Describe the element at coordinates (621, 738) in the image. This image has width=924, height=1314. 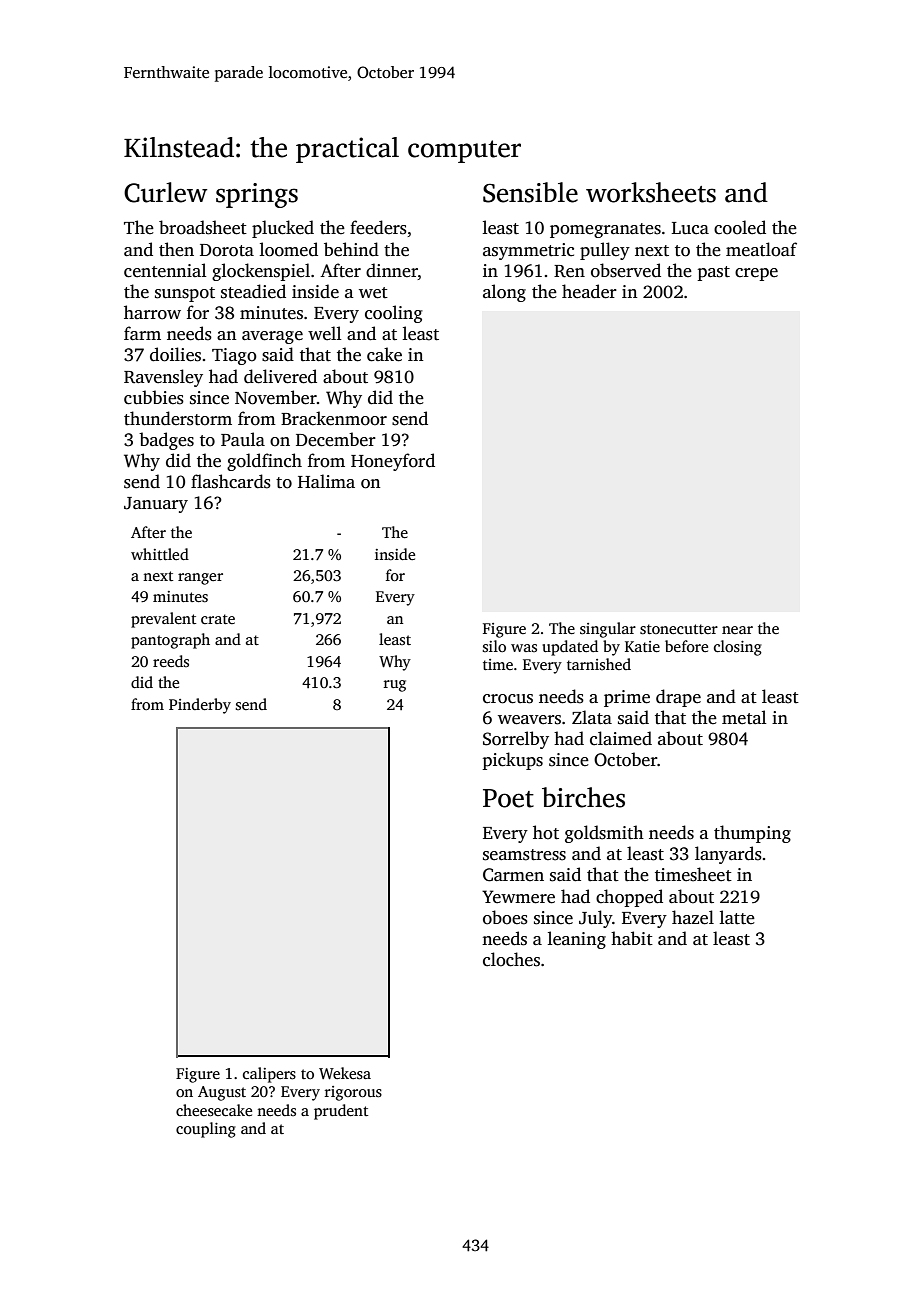
I see `claimed` at that location.
